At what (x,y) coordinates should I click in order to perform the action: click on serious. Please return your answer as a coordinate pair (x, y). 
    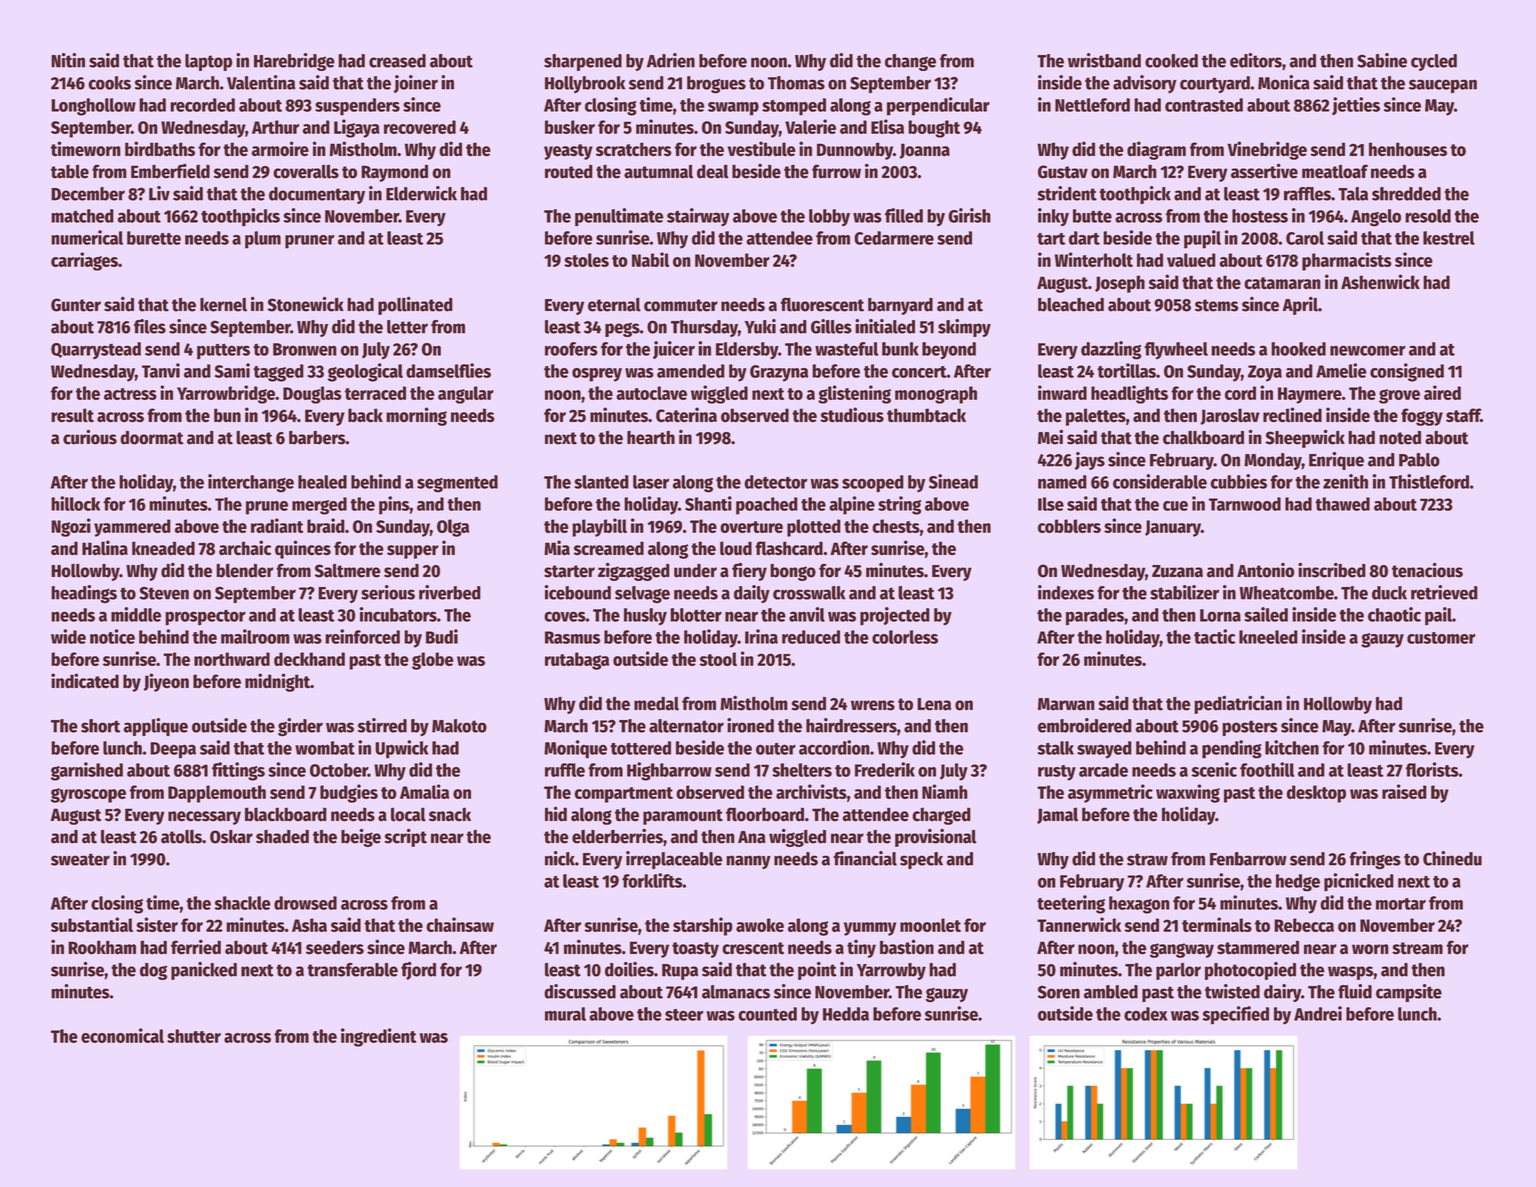
    Looking at the image, I should click on (388, 592).
